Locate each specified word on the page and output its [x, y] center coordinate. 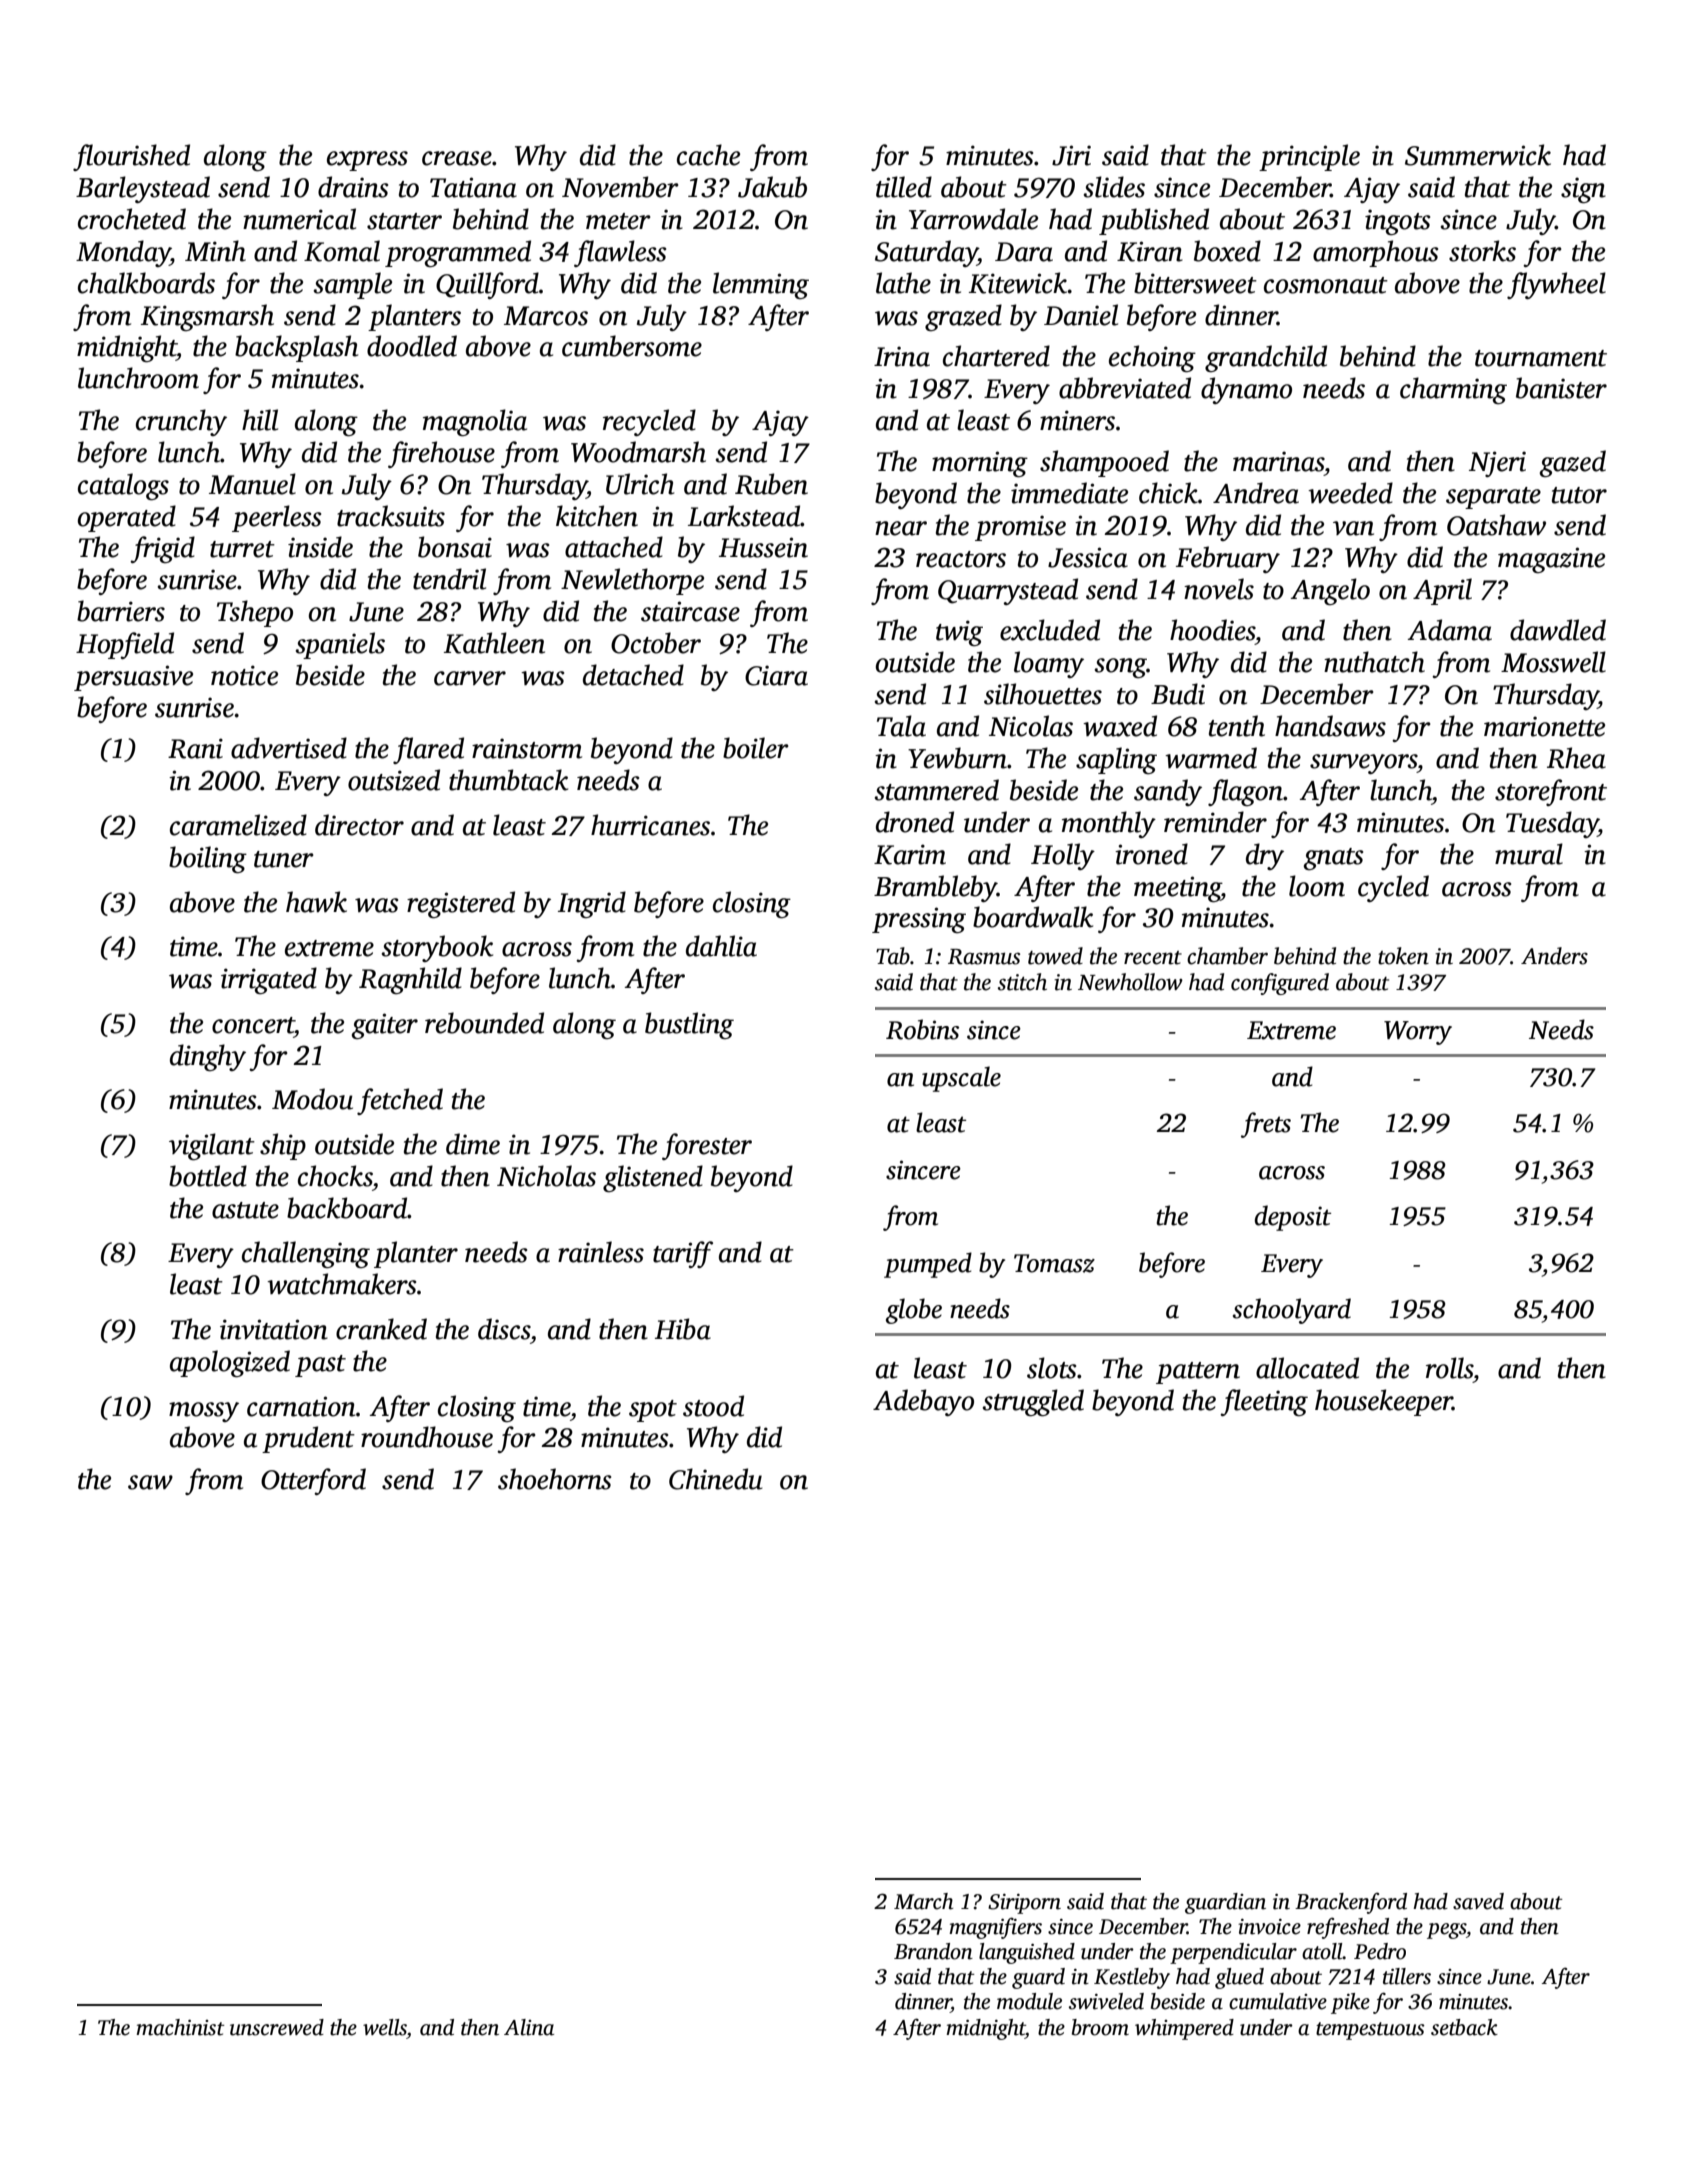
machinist [180, 2027]
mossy [204, 1412]
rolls [1449, 1368]
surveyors [1363, 764]
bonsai [455, 547]
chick [1168, 493]
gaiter [385, 1026]
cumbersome [632, 346]
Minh [215, 251]
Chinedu [716, 1479]
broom [1100, 2027]
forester [707, 1146]
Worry [1418, 1033]
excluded [1050, 630]
